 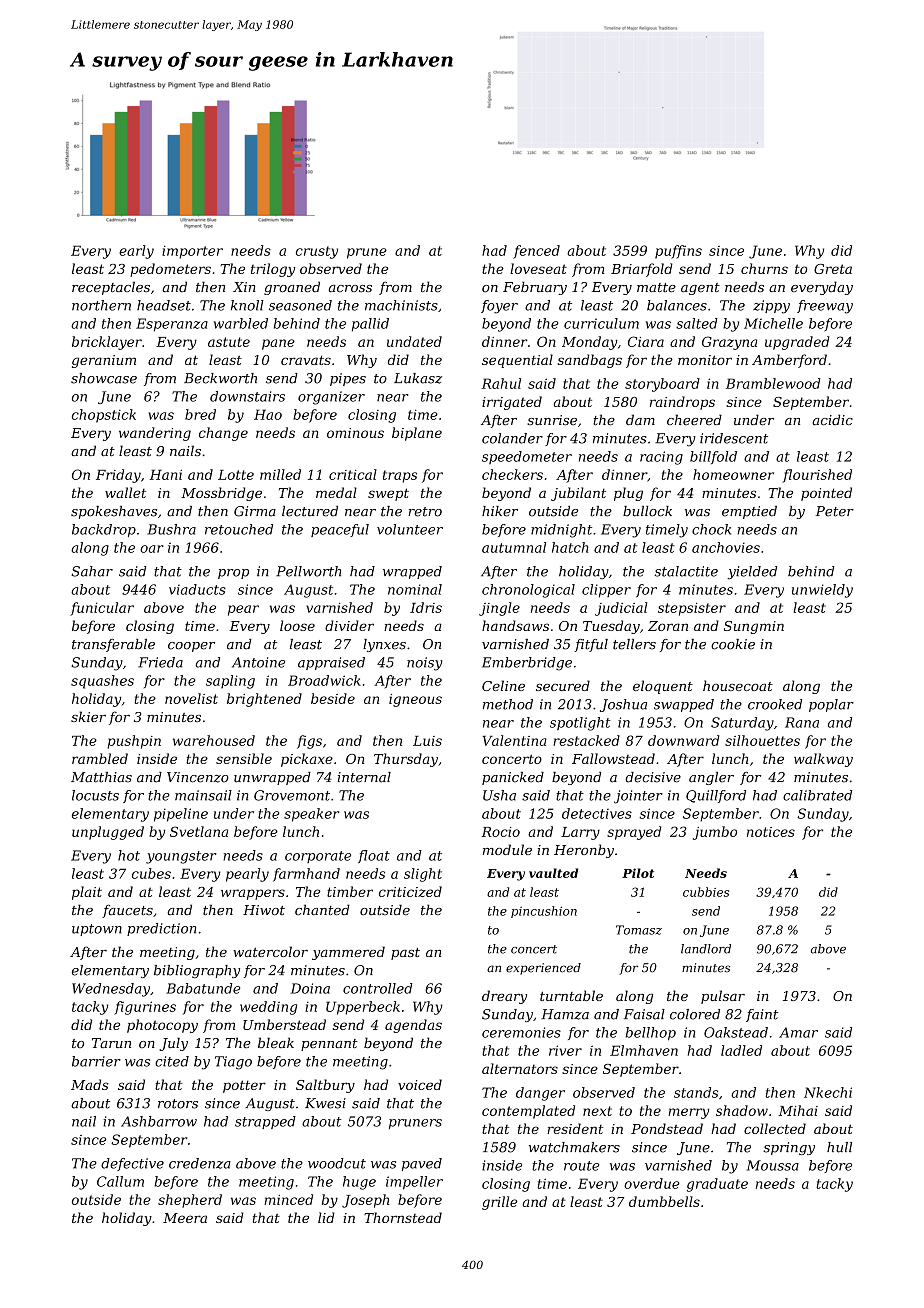 What do you see at coordinates (427, 741) in the image?
I see `Luis` at bounding box center [427, 741].
